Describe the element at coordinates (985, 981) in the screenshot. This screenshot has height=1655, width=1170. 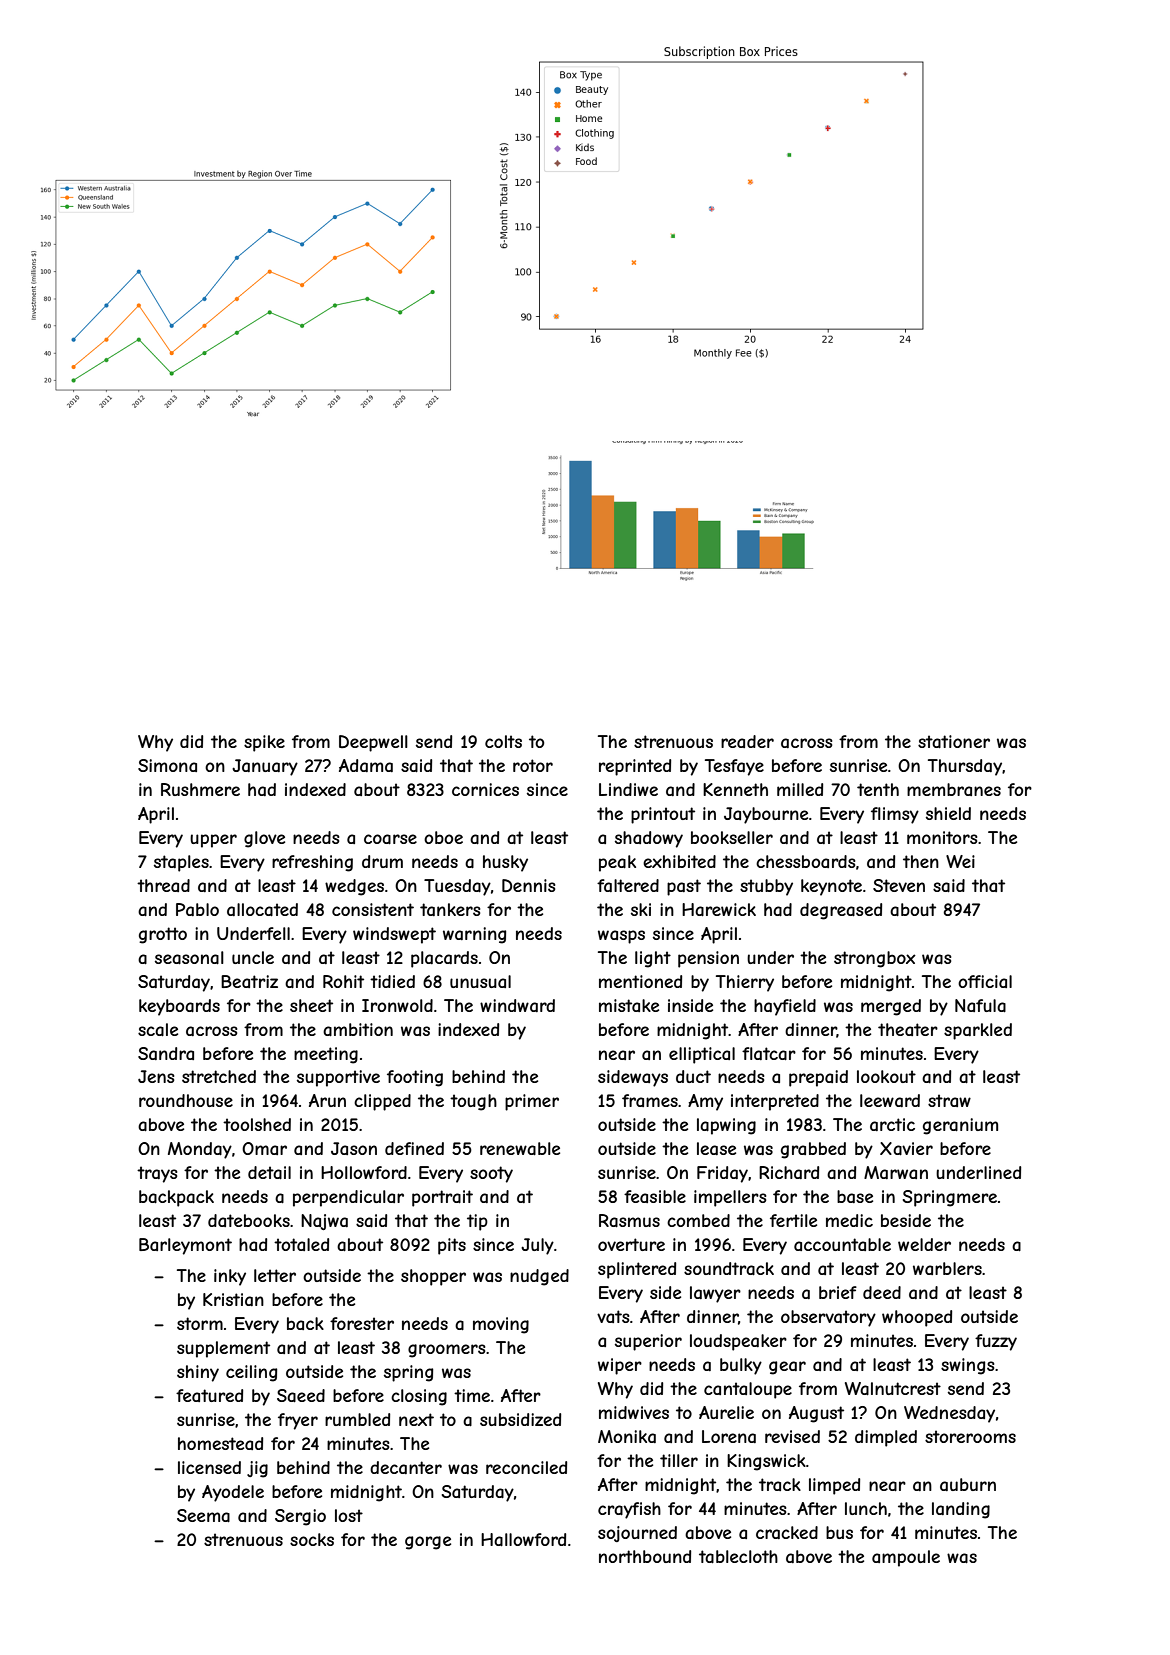
I see `official` at that location.
